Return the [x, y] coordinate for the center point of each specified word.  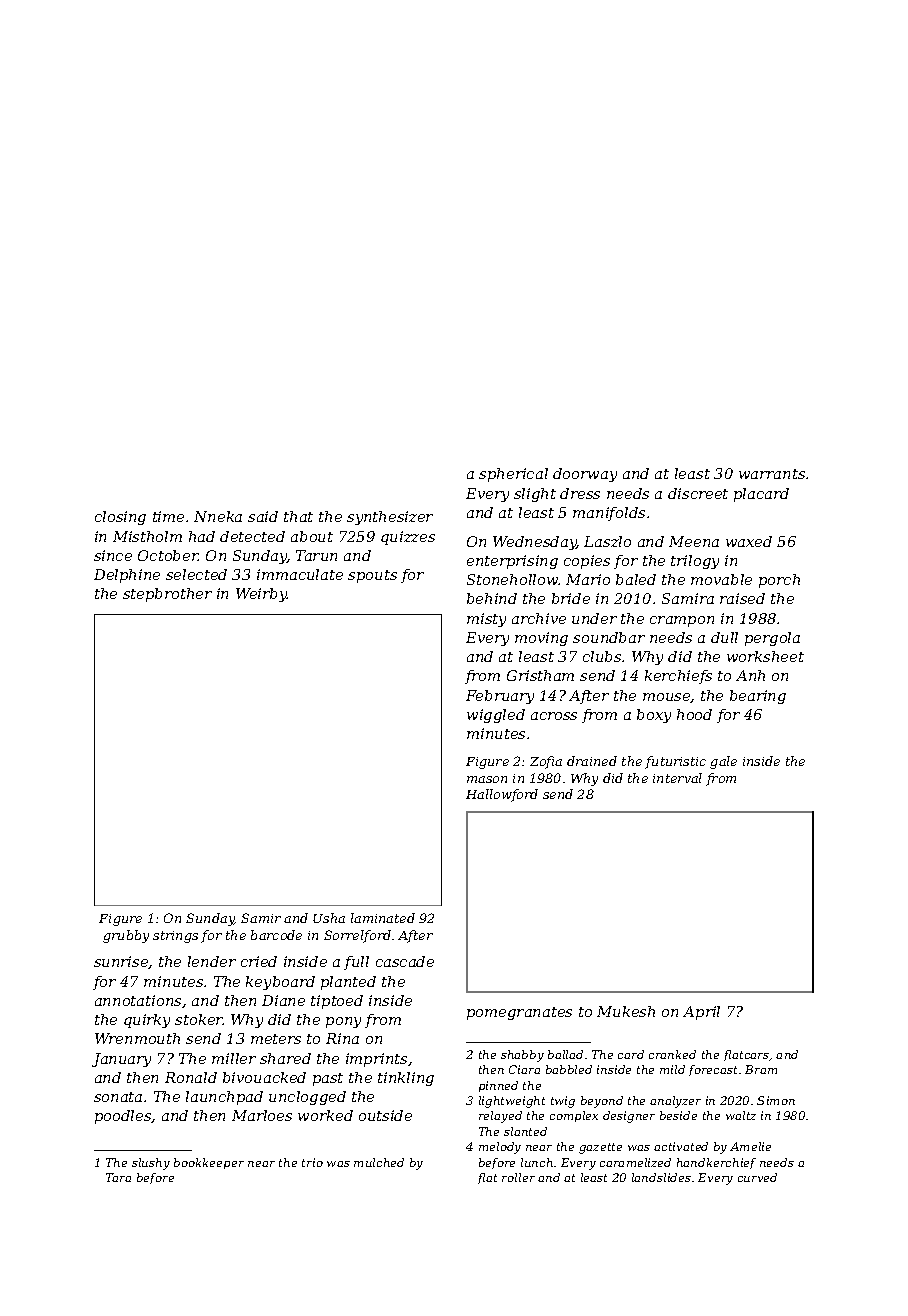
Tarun [316, 555]
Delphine [127, 576]
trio [312, 1162]
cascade [405, 961]
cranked [672, 1054]
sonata [118, 1097]
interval [677, 778]
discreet [698, 493]
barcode [276, 935]
